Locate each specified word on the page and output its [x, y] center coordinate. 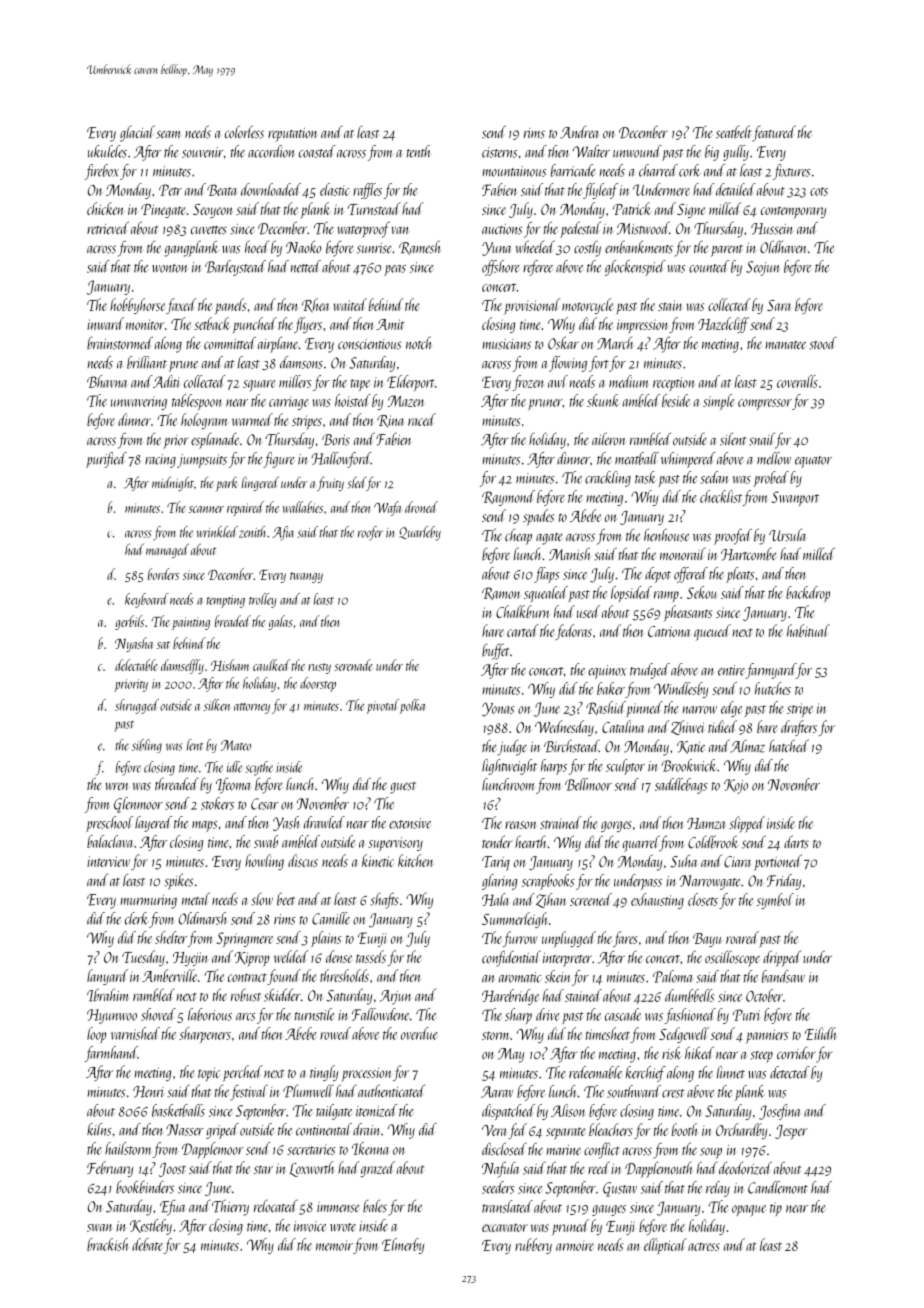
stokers [217, 803]
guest [403, 788]
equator [813, 462]
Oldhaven [783, 246]
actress [704, 1247]
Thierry [230, 1207]
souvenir [203, 152]
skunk [603, 400]
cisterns [500, 152]
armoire [575, 1246]
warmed [252, 419]
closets [703, 899]
